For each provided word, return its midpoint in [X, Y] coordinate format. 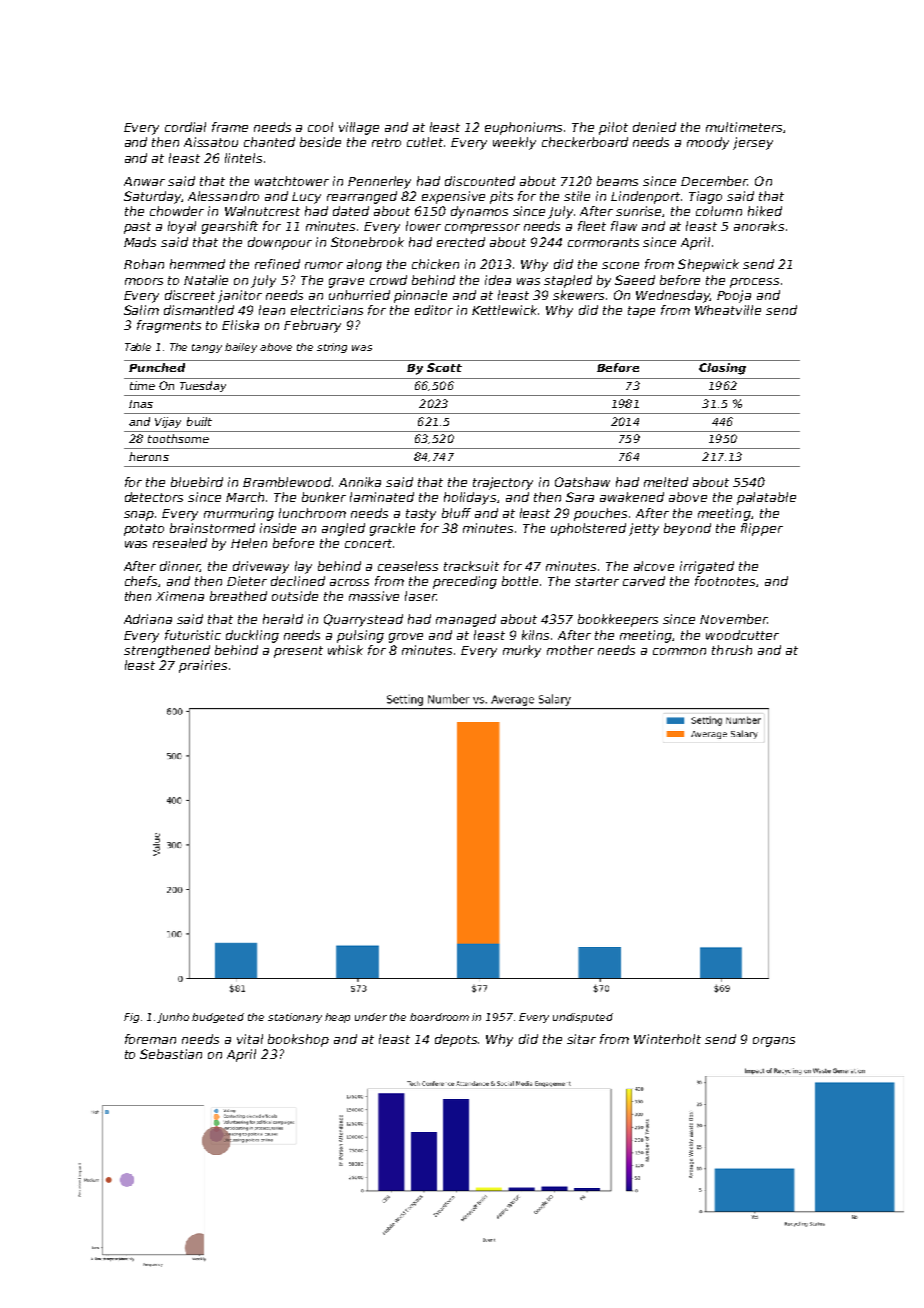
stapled [568, 281]
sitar [581, 1039]
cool [320, 127]
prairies [203, 666]
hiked [765, 211]
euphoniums [523, 128]
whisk [345, 650]
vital [250, 1039]
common [679, 651]
